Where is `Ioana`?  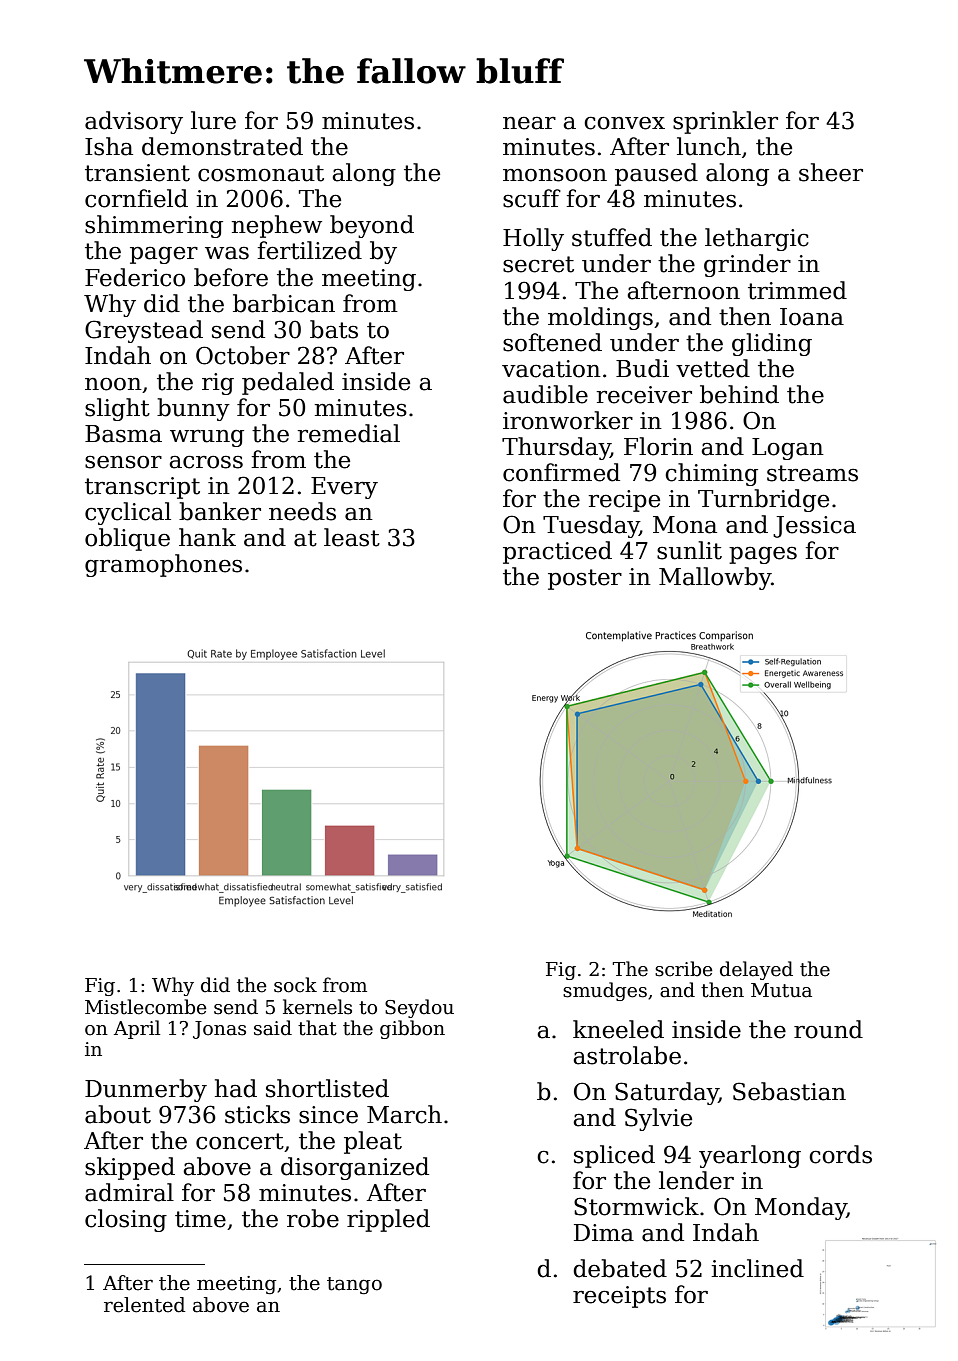 Ioana is located at coordinates (812, 317).
